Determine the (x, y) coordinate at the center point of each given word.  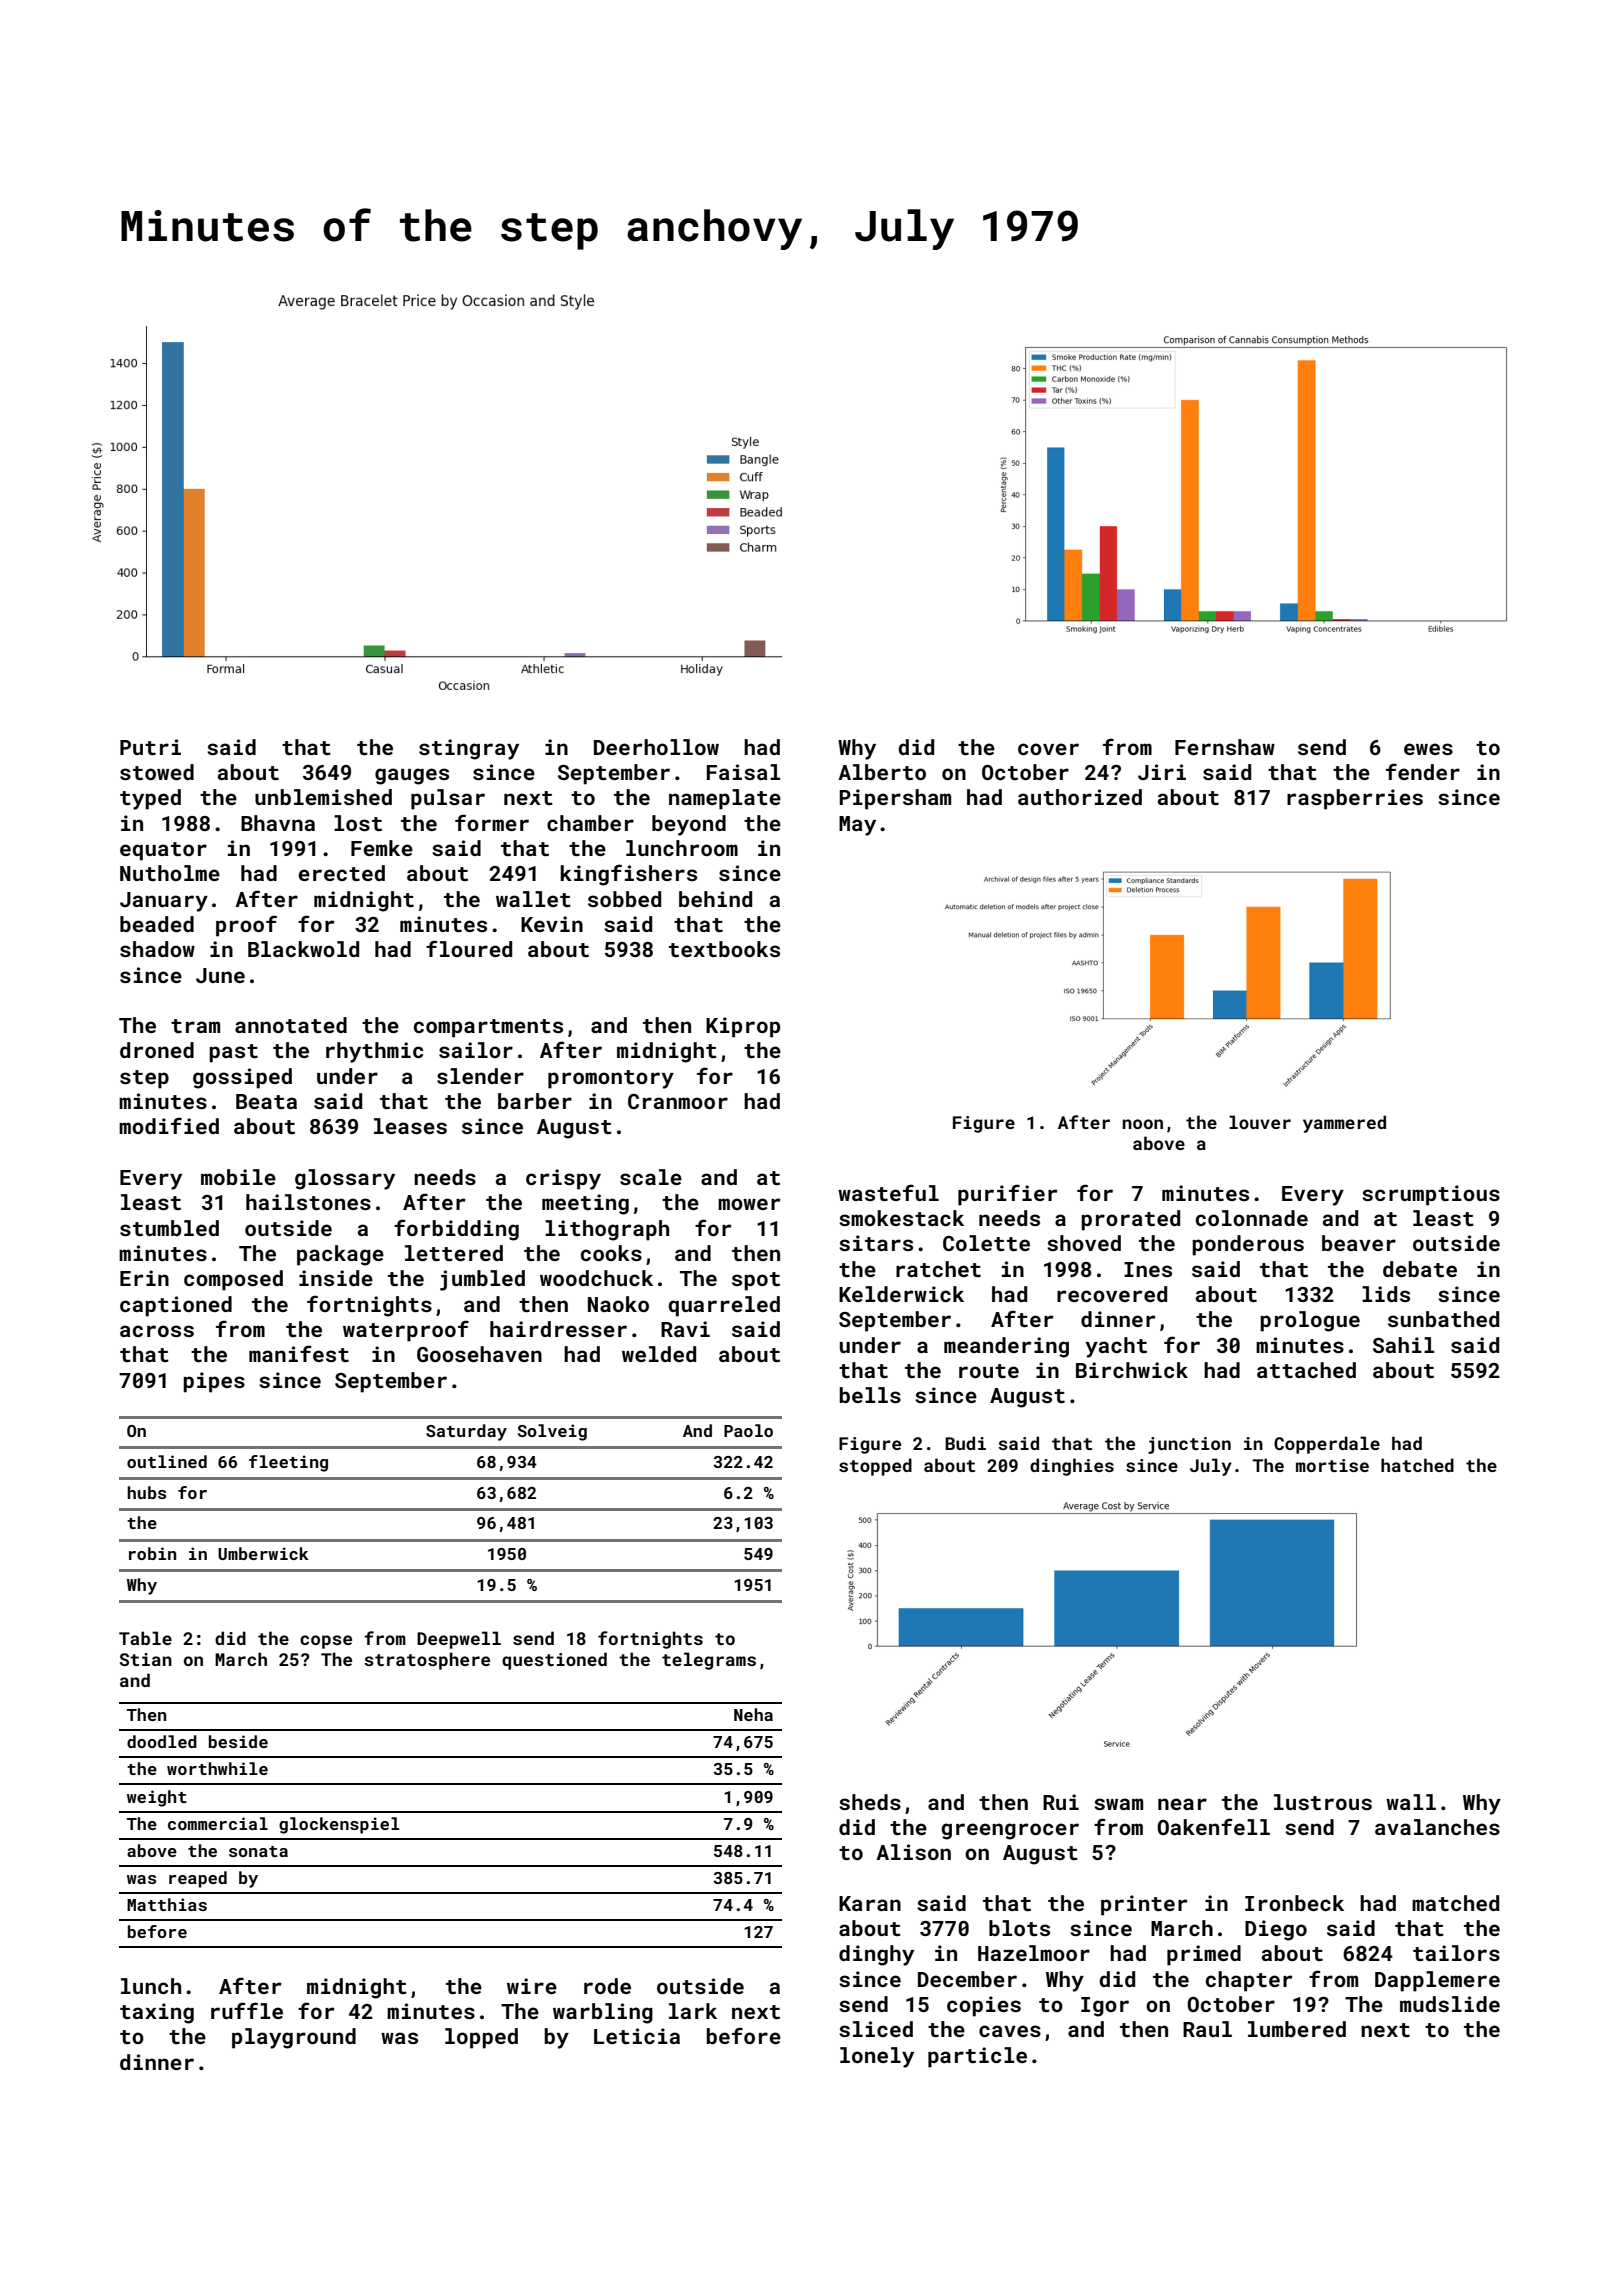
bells (870, 1395)
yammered (1344, 1124)
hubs (146, 1492)
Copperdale (1327, 1445)
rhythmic (374, 1052)
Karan (870, 1903)
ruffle (247, 2010)
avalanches (1437, 1827)
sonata (258, 1851)
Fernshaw (1225, 747)
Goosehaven (479, 1354)
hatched (1417, 1465)
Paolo (748, 1430)
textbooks (724, 949)
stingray (469, 749)
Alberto (882, 772)
